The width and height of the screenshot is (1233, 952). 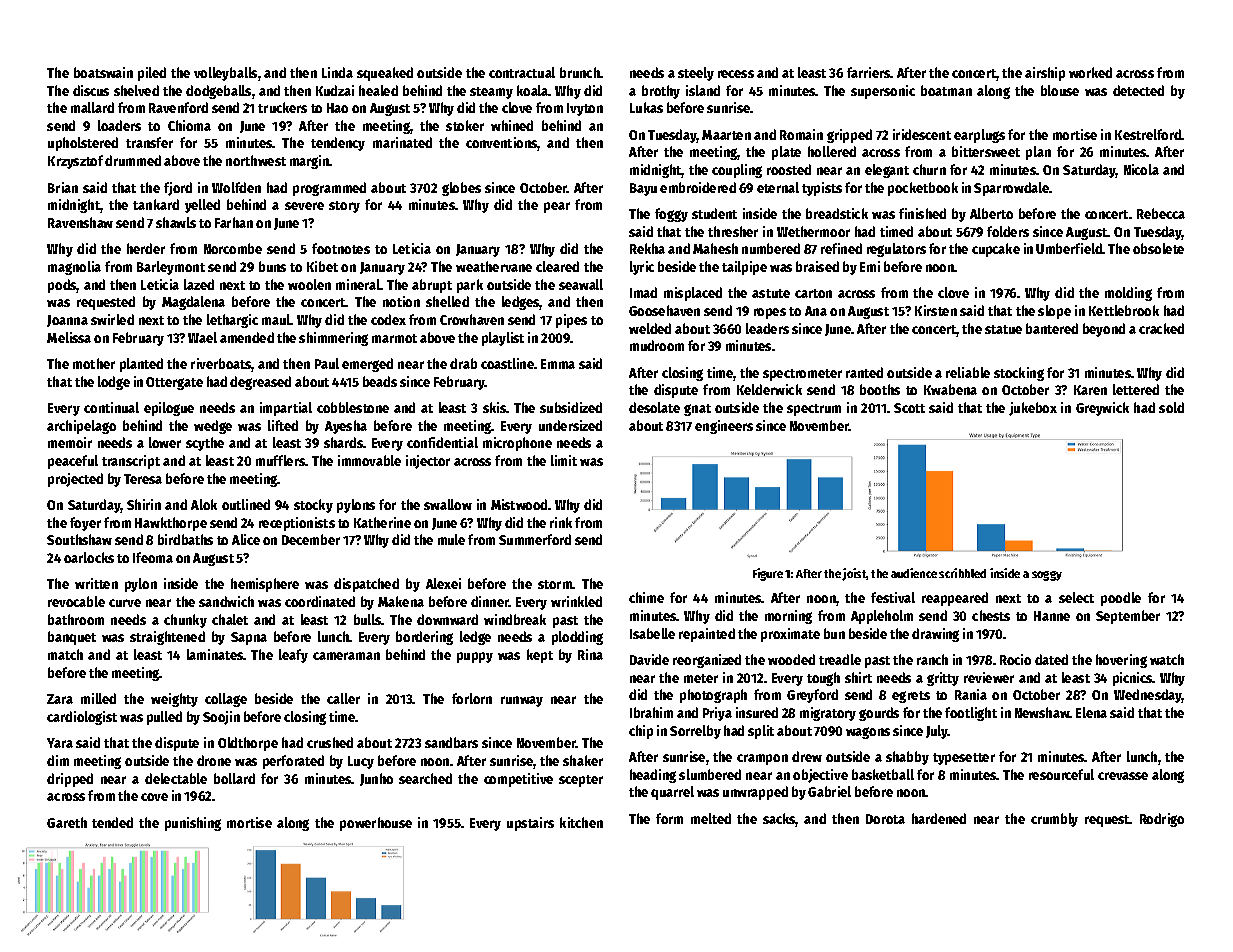 I want to click on chime, so click(x=646, y=597).
